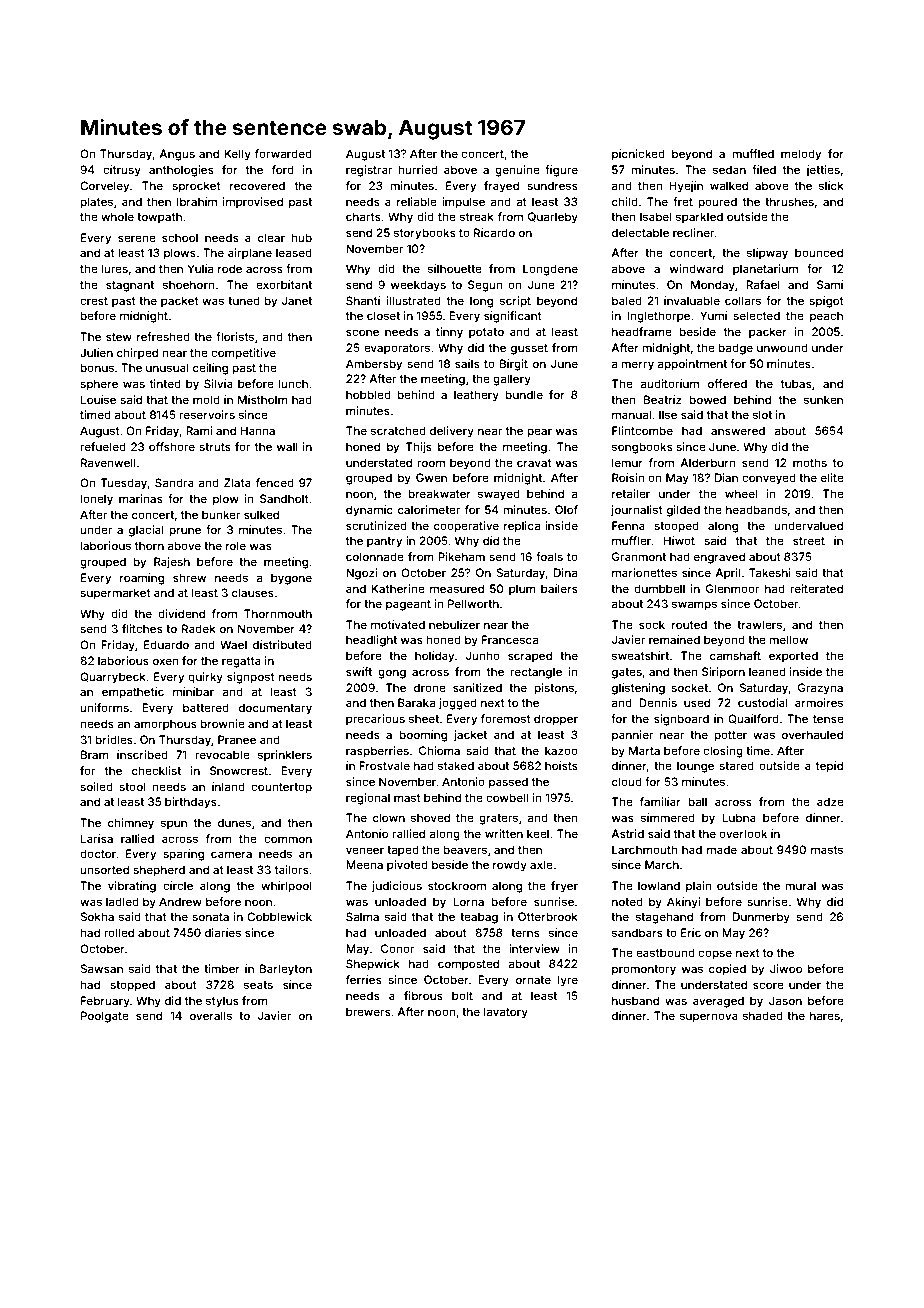 This screenshot has width=924, height=1308. What do you see at coordinates (418, 169) in the screenshot?
I see `hurried` at bounding box center [418, 169].
